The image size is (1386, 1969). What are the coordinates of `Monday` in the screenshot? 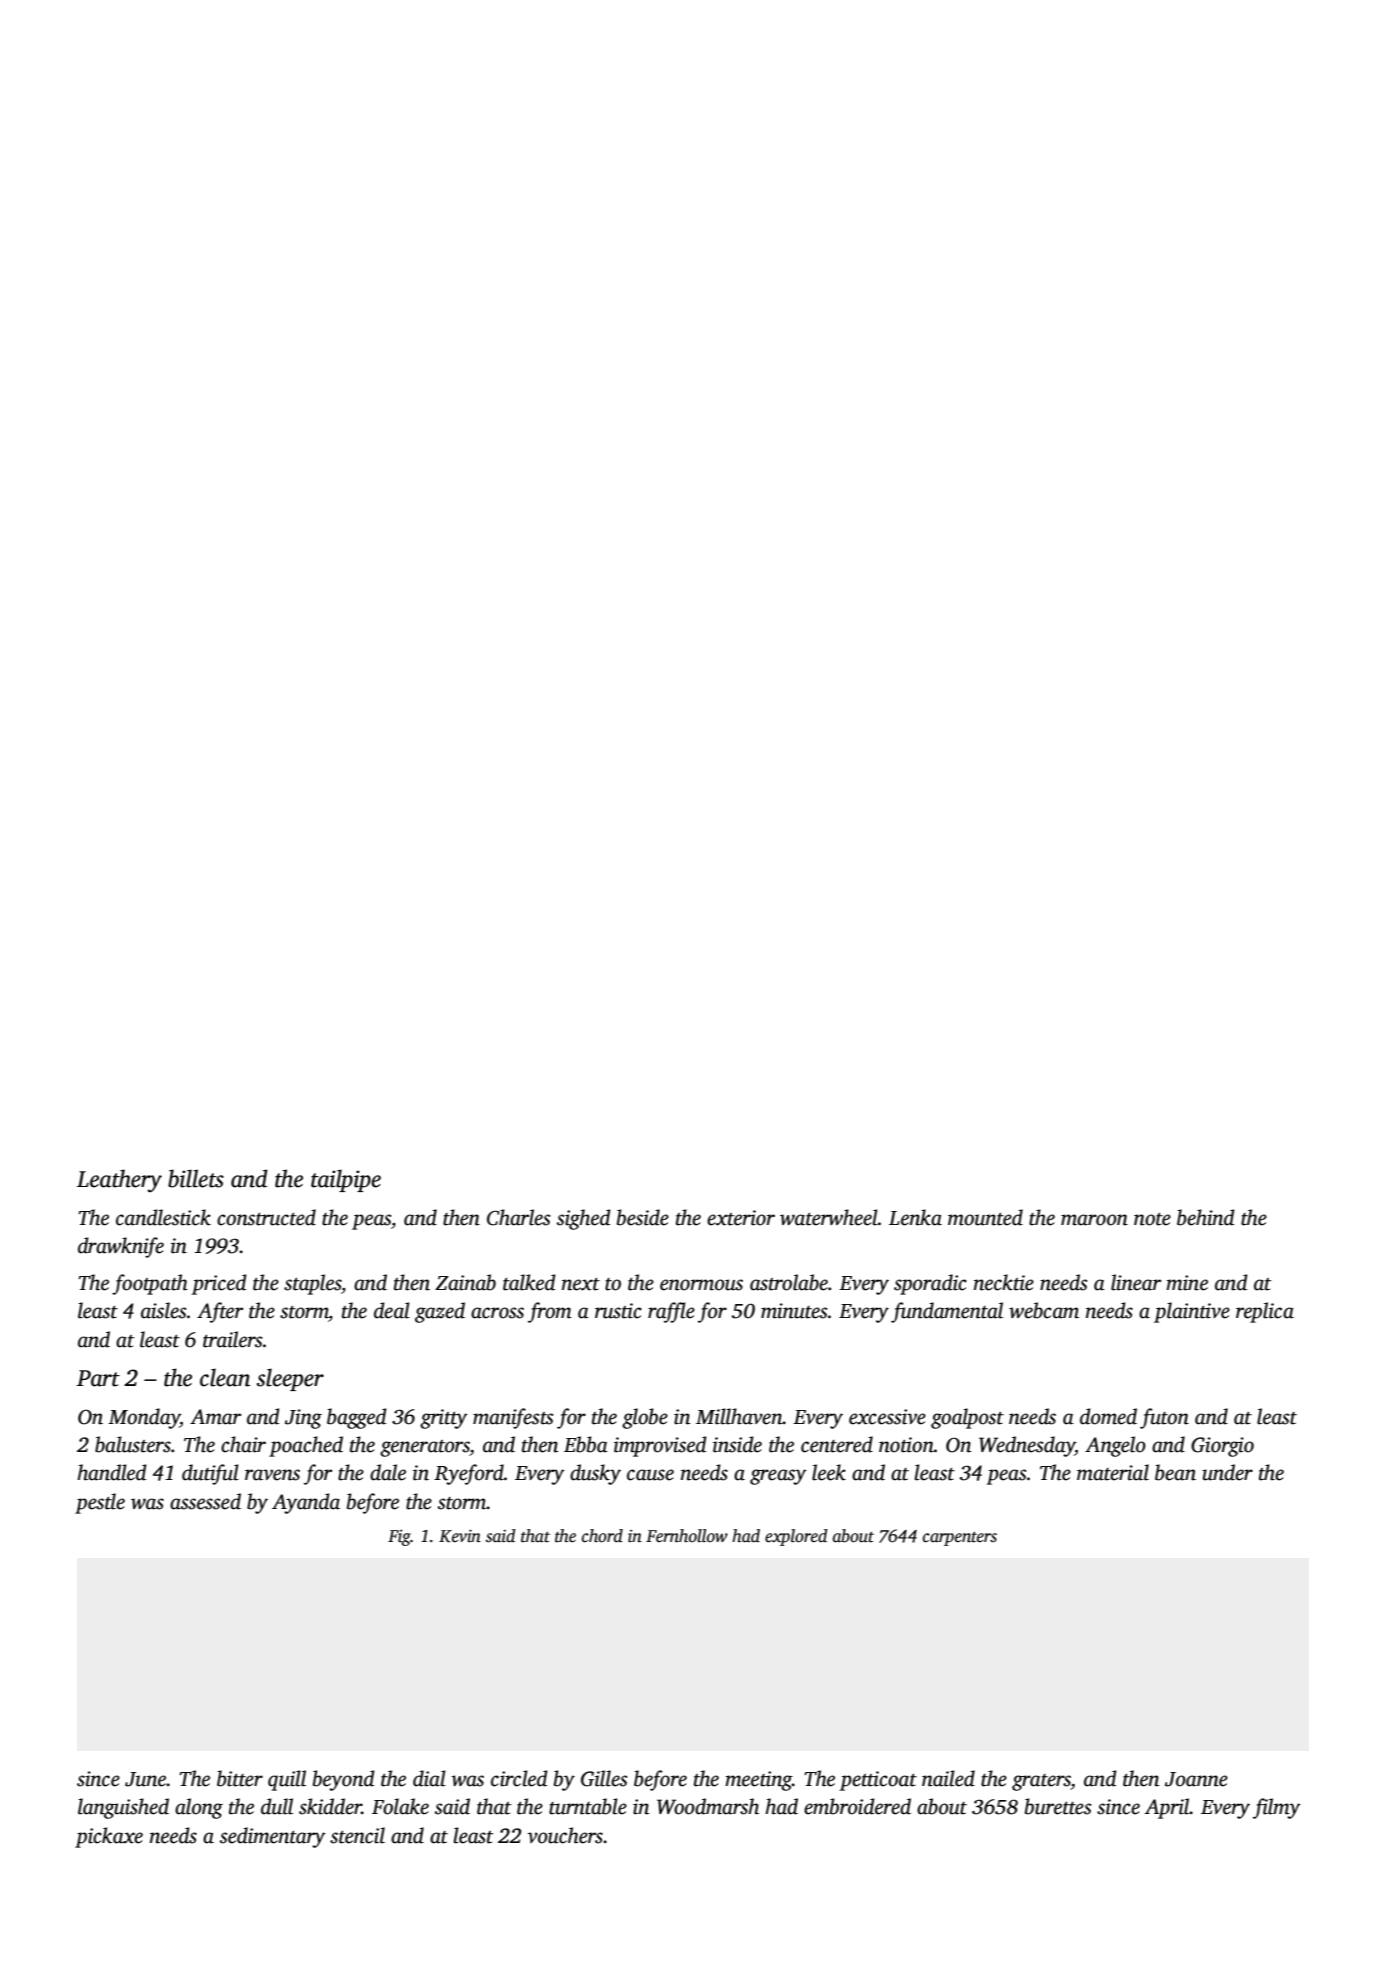 It's located at (144, 1418).
